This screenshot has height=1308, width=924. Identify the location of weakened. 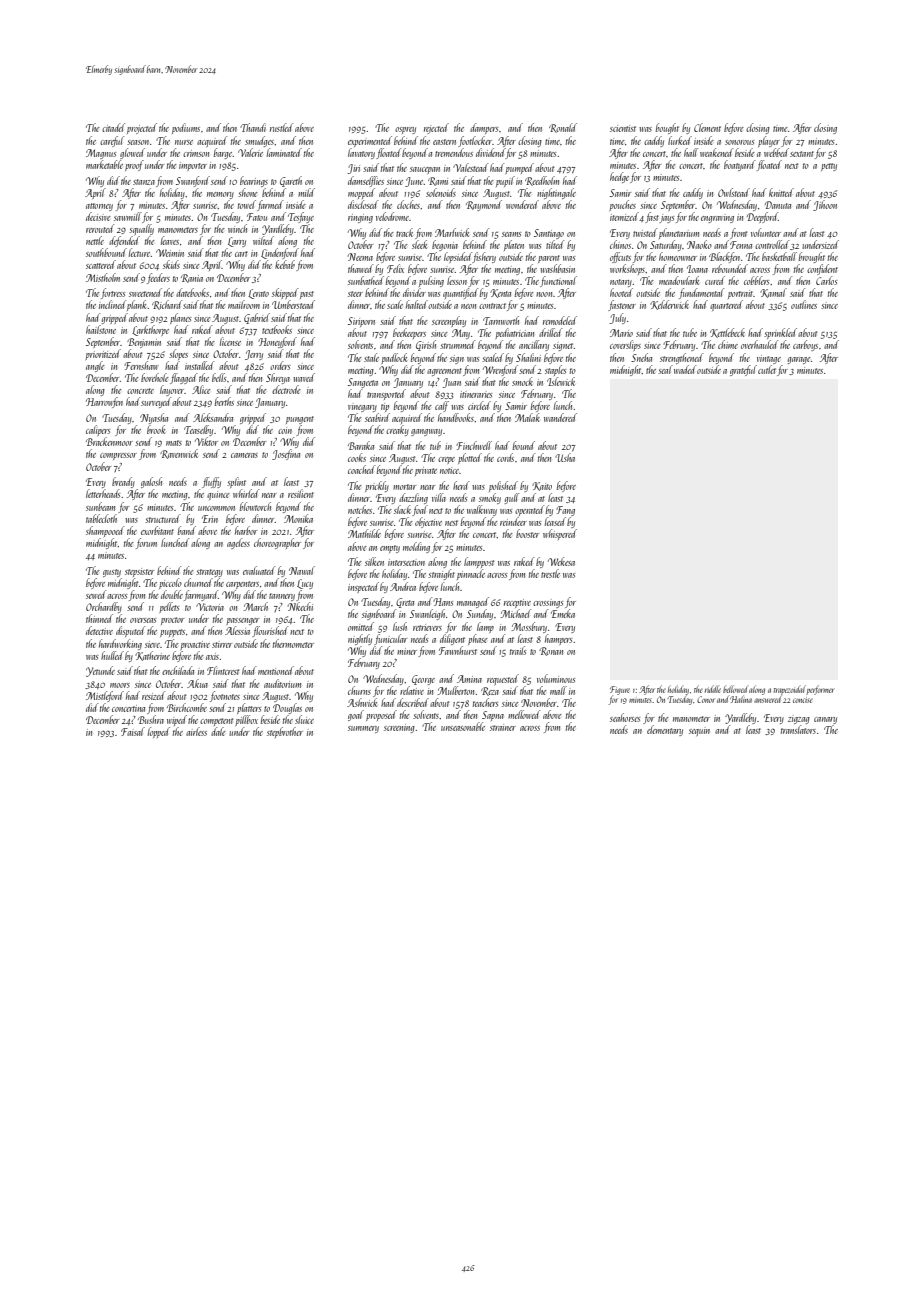
(716, 152).
